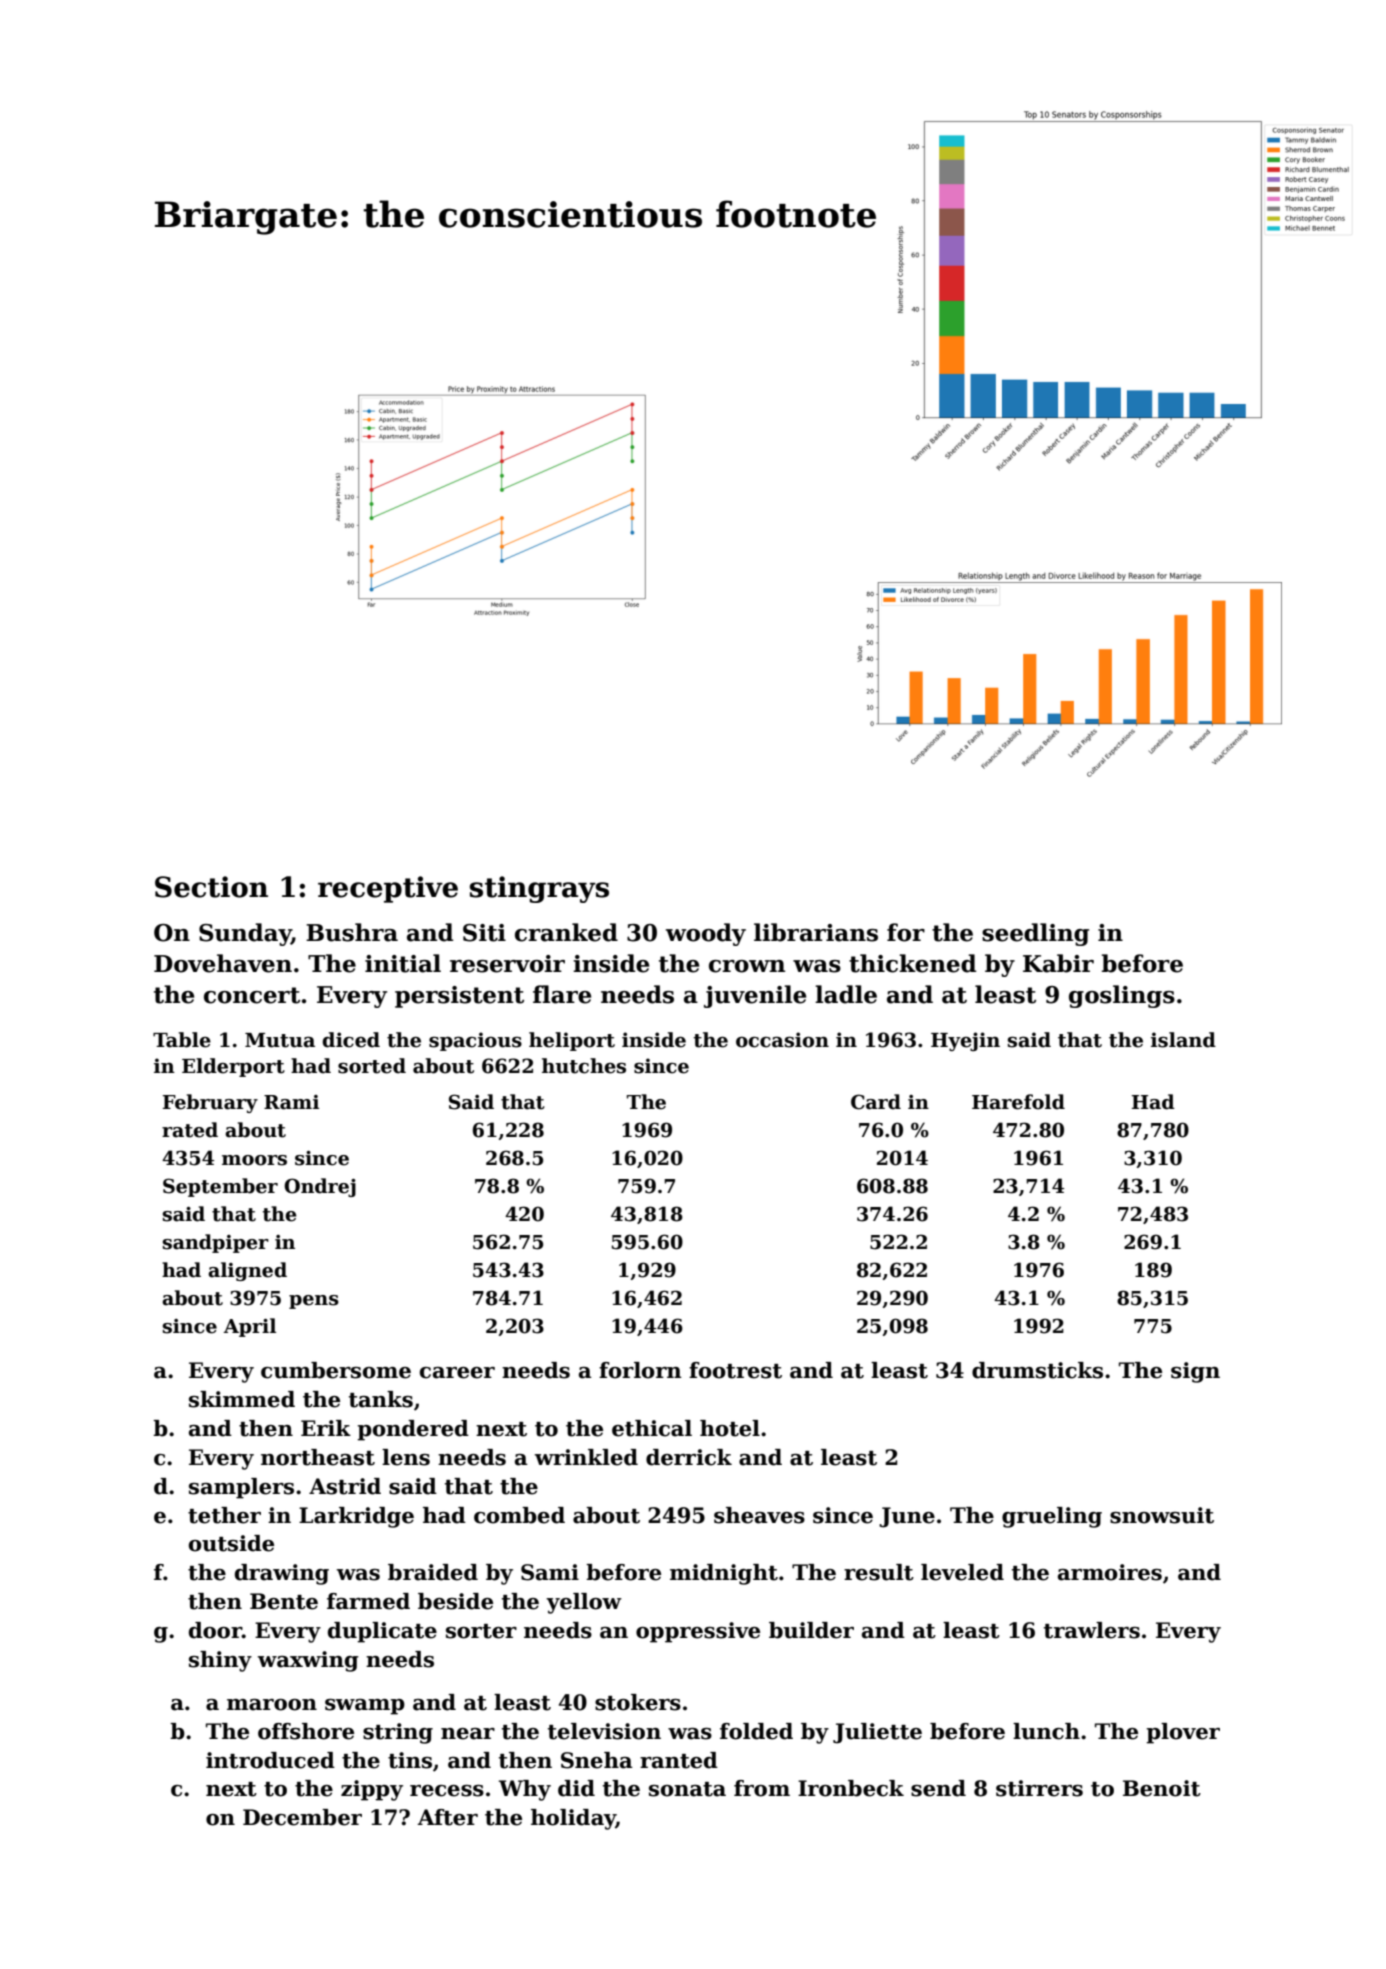 This screenshot has height=1969, width=1386. What do you see at coordinates (280, 1040) in the screenshot?
I see `Mutua` at bounding box center [280, 1040].
